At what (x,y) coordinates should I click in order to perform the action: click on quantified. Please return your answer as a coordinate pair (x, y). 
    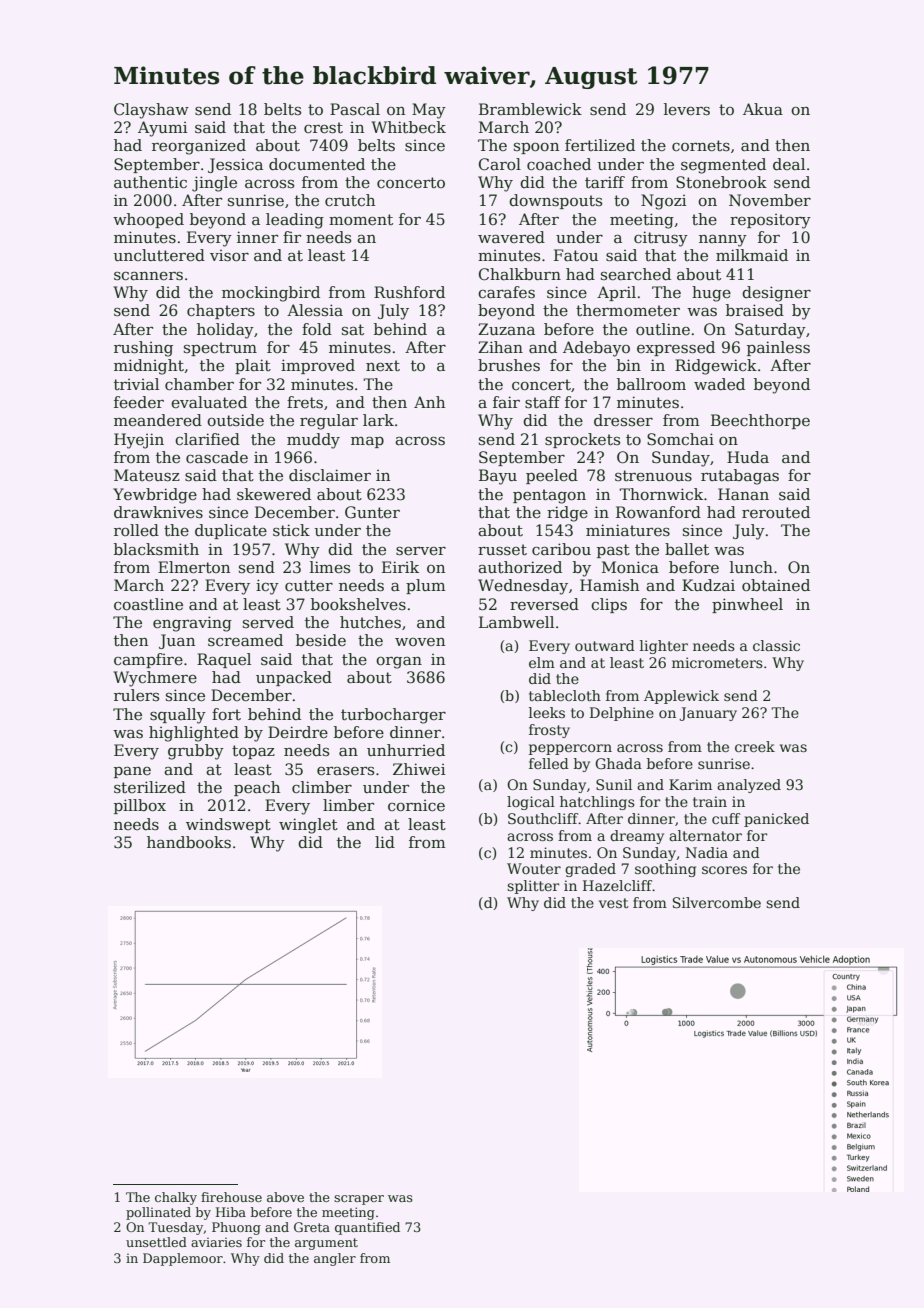
    Looking at the image, I should click on (367, 1228).
